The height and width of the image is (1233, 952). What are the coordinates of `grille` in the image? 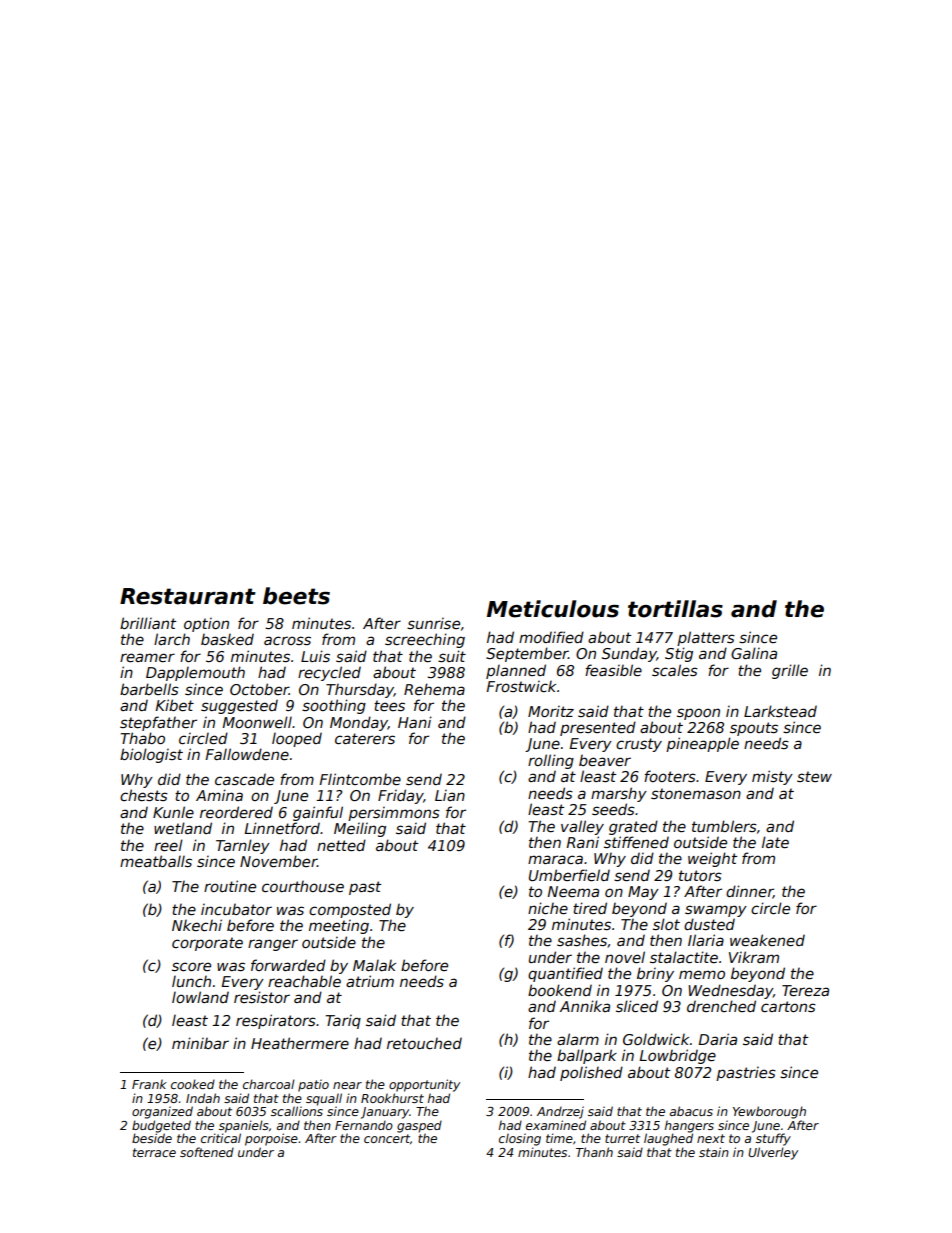 It's located at (790, 671).
